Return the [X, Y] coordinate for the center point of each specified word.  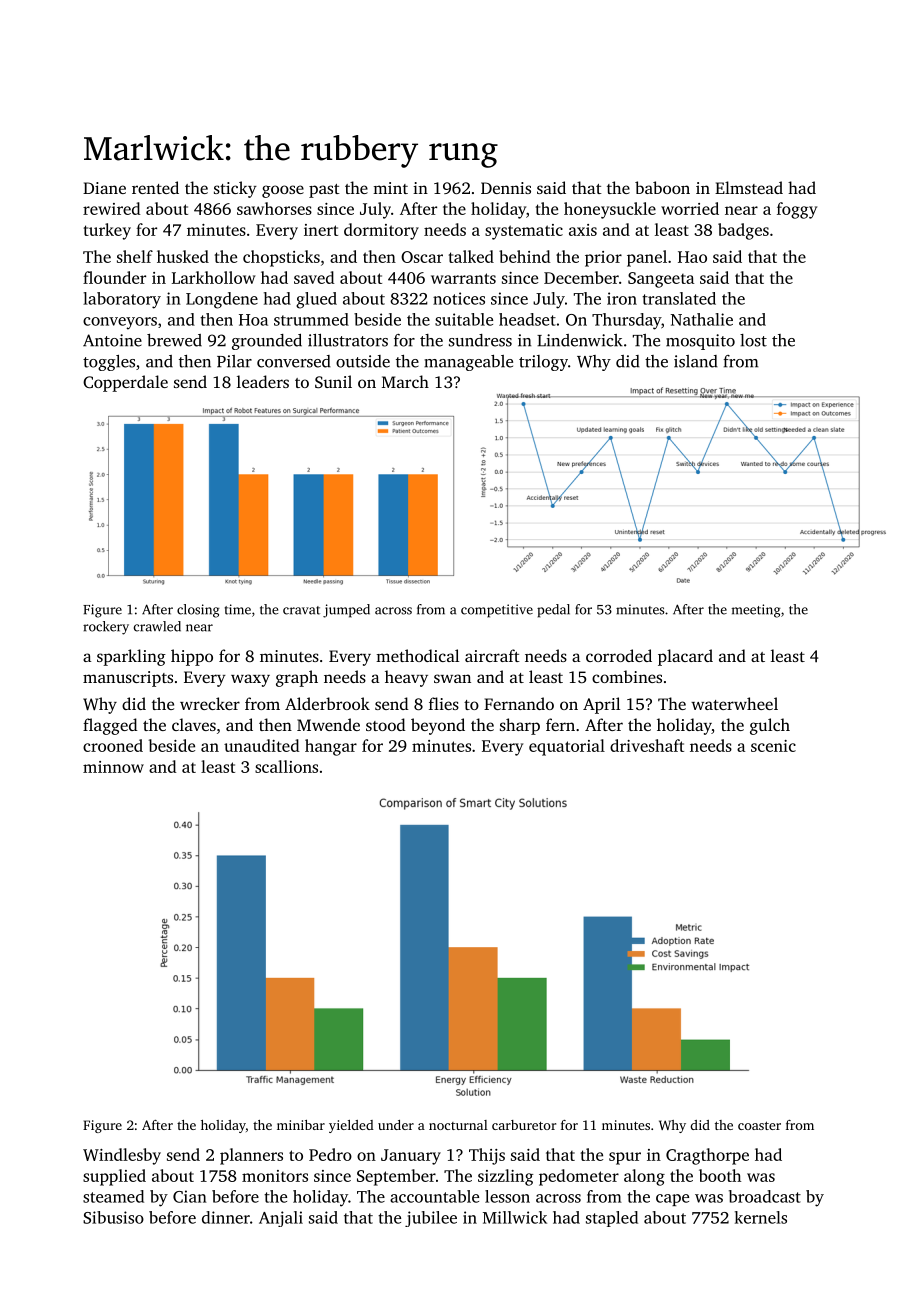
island [696, 361]
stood [386, 724]
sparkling [131, 657]
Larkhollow [214, 277]
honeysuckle [610, 210]
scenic [773, 746]
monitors [275, 1176]
